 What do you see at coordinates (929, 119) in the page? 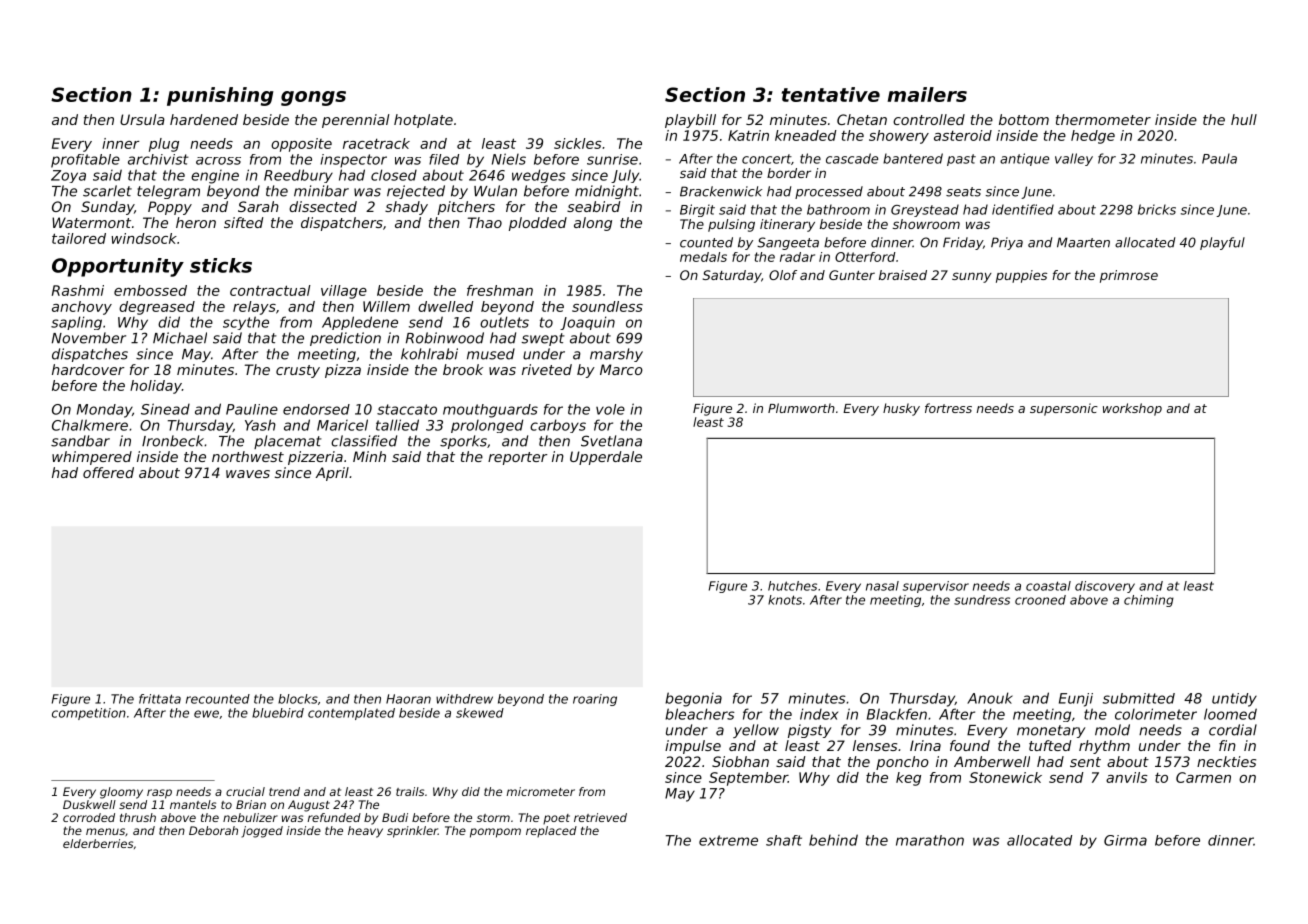
I see `controlled` at bounding box center [929, 119].
